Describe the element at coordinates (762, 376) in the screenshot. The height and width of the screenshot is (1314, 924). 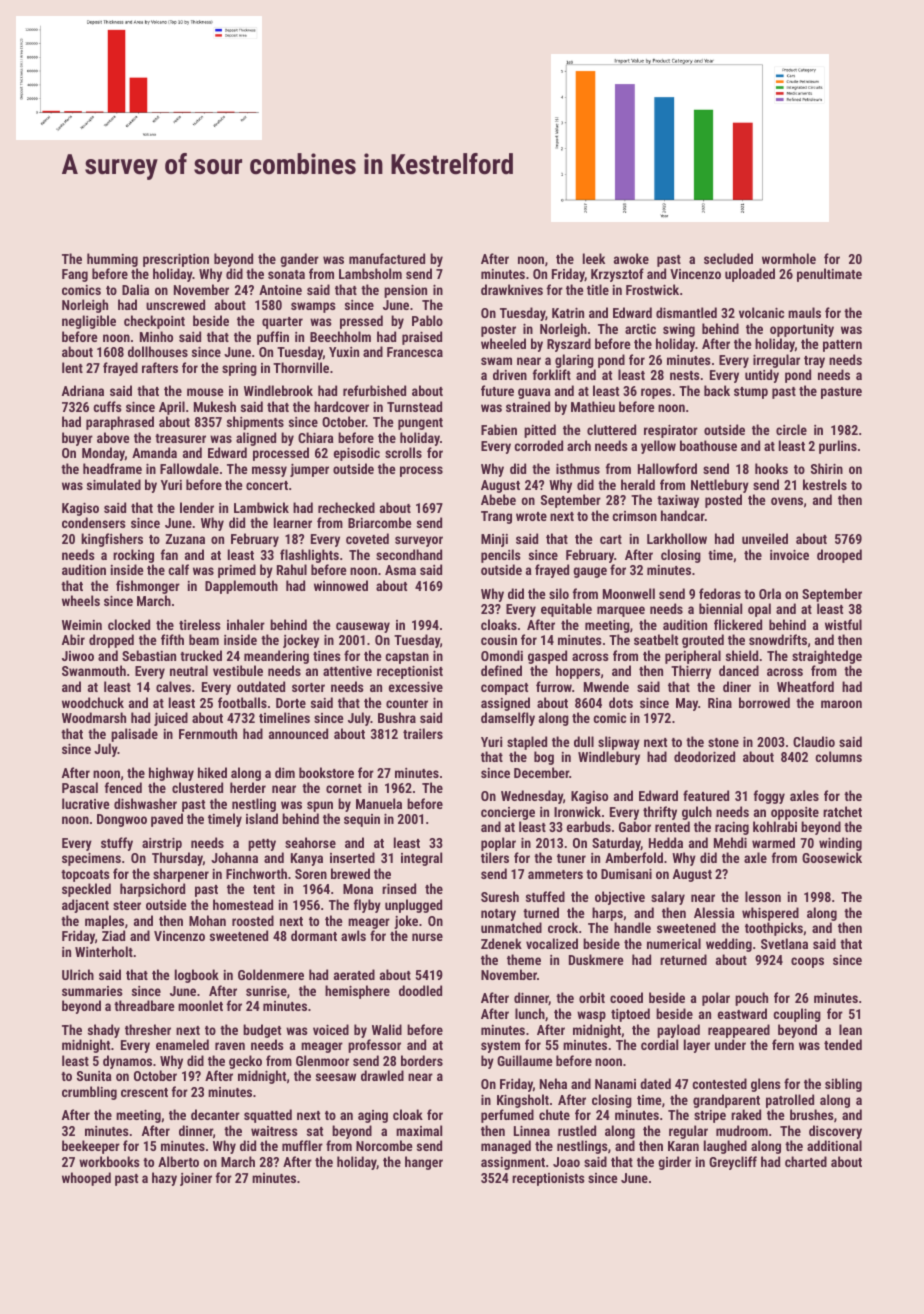
I see `untidy` at that location.
